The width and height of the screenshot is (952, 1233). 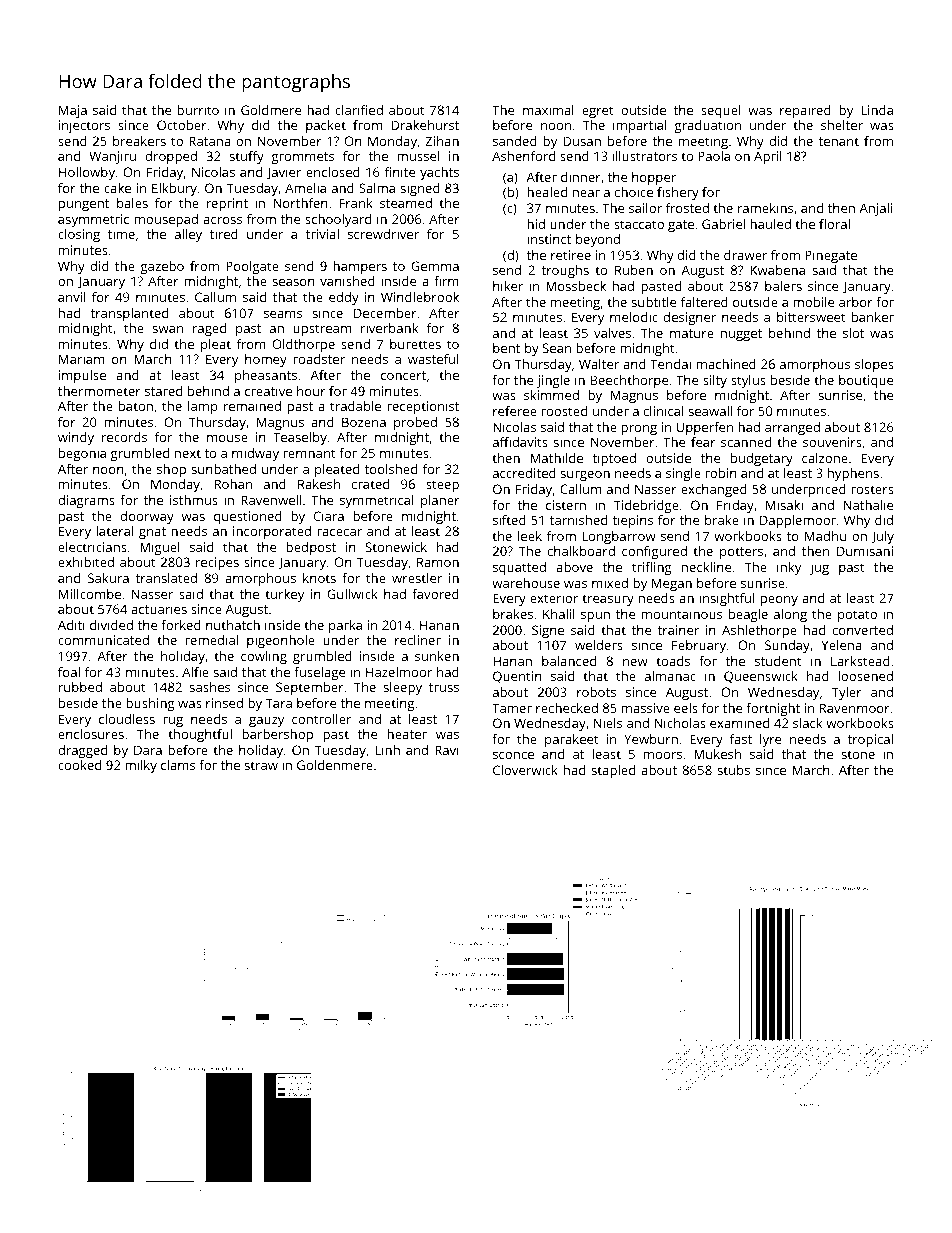 I want to click on chalkboard, so click(x=581, y=551).
